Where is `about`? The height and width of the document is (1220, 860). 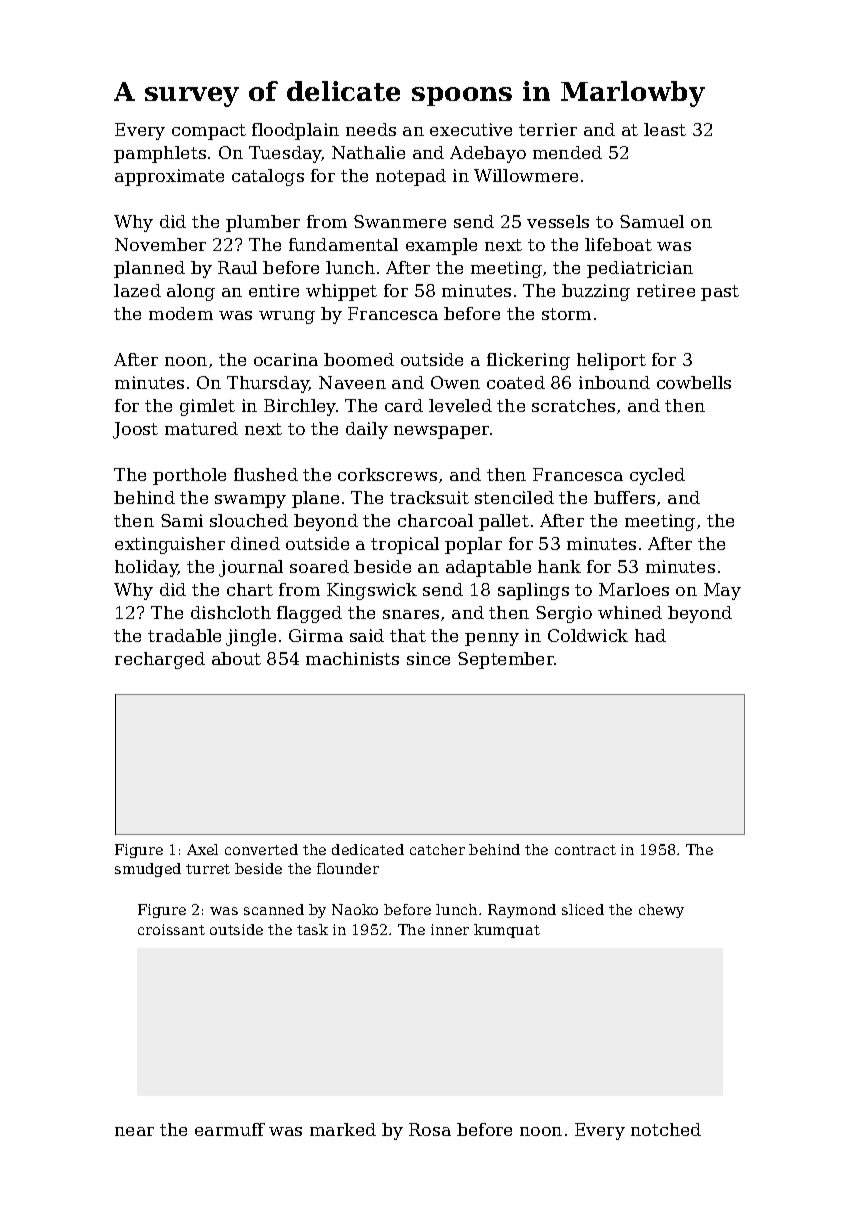 about is located at coordinates (236, 658).
